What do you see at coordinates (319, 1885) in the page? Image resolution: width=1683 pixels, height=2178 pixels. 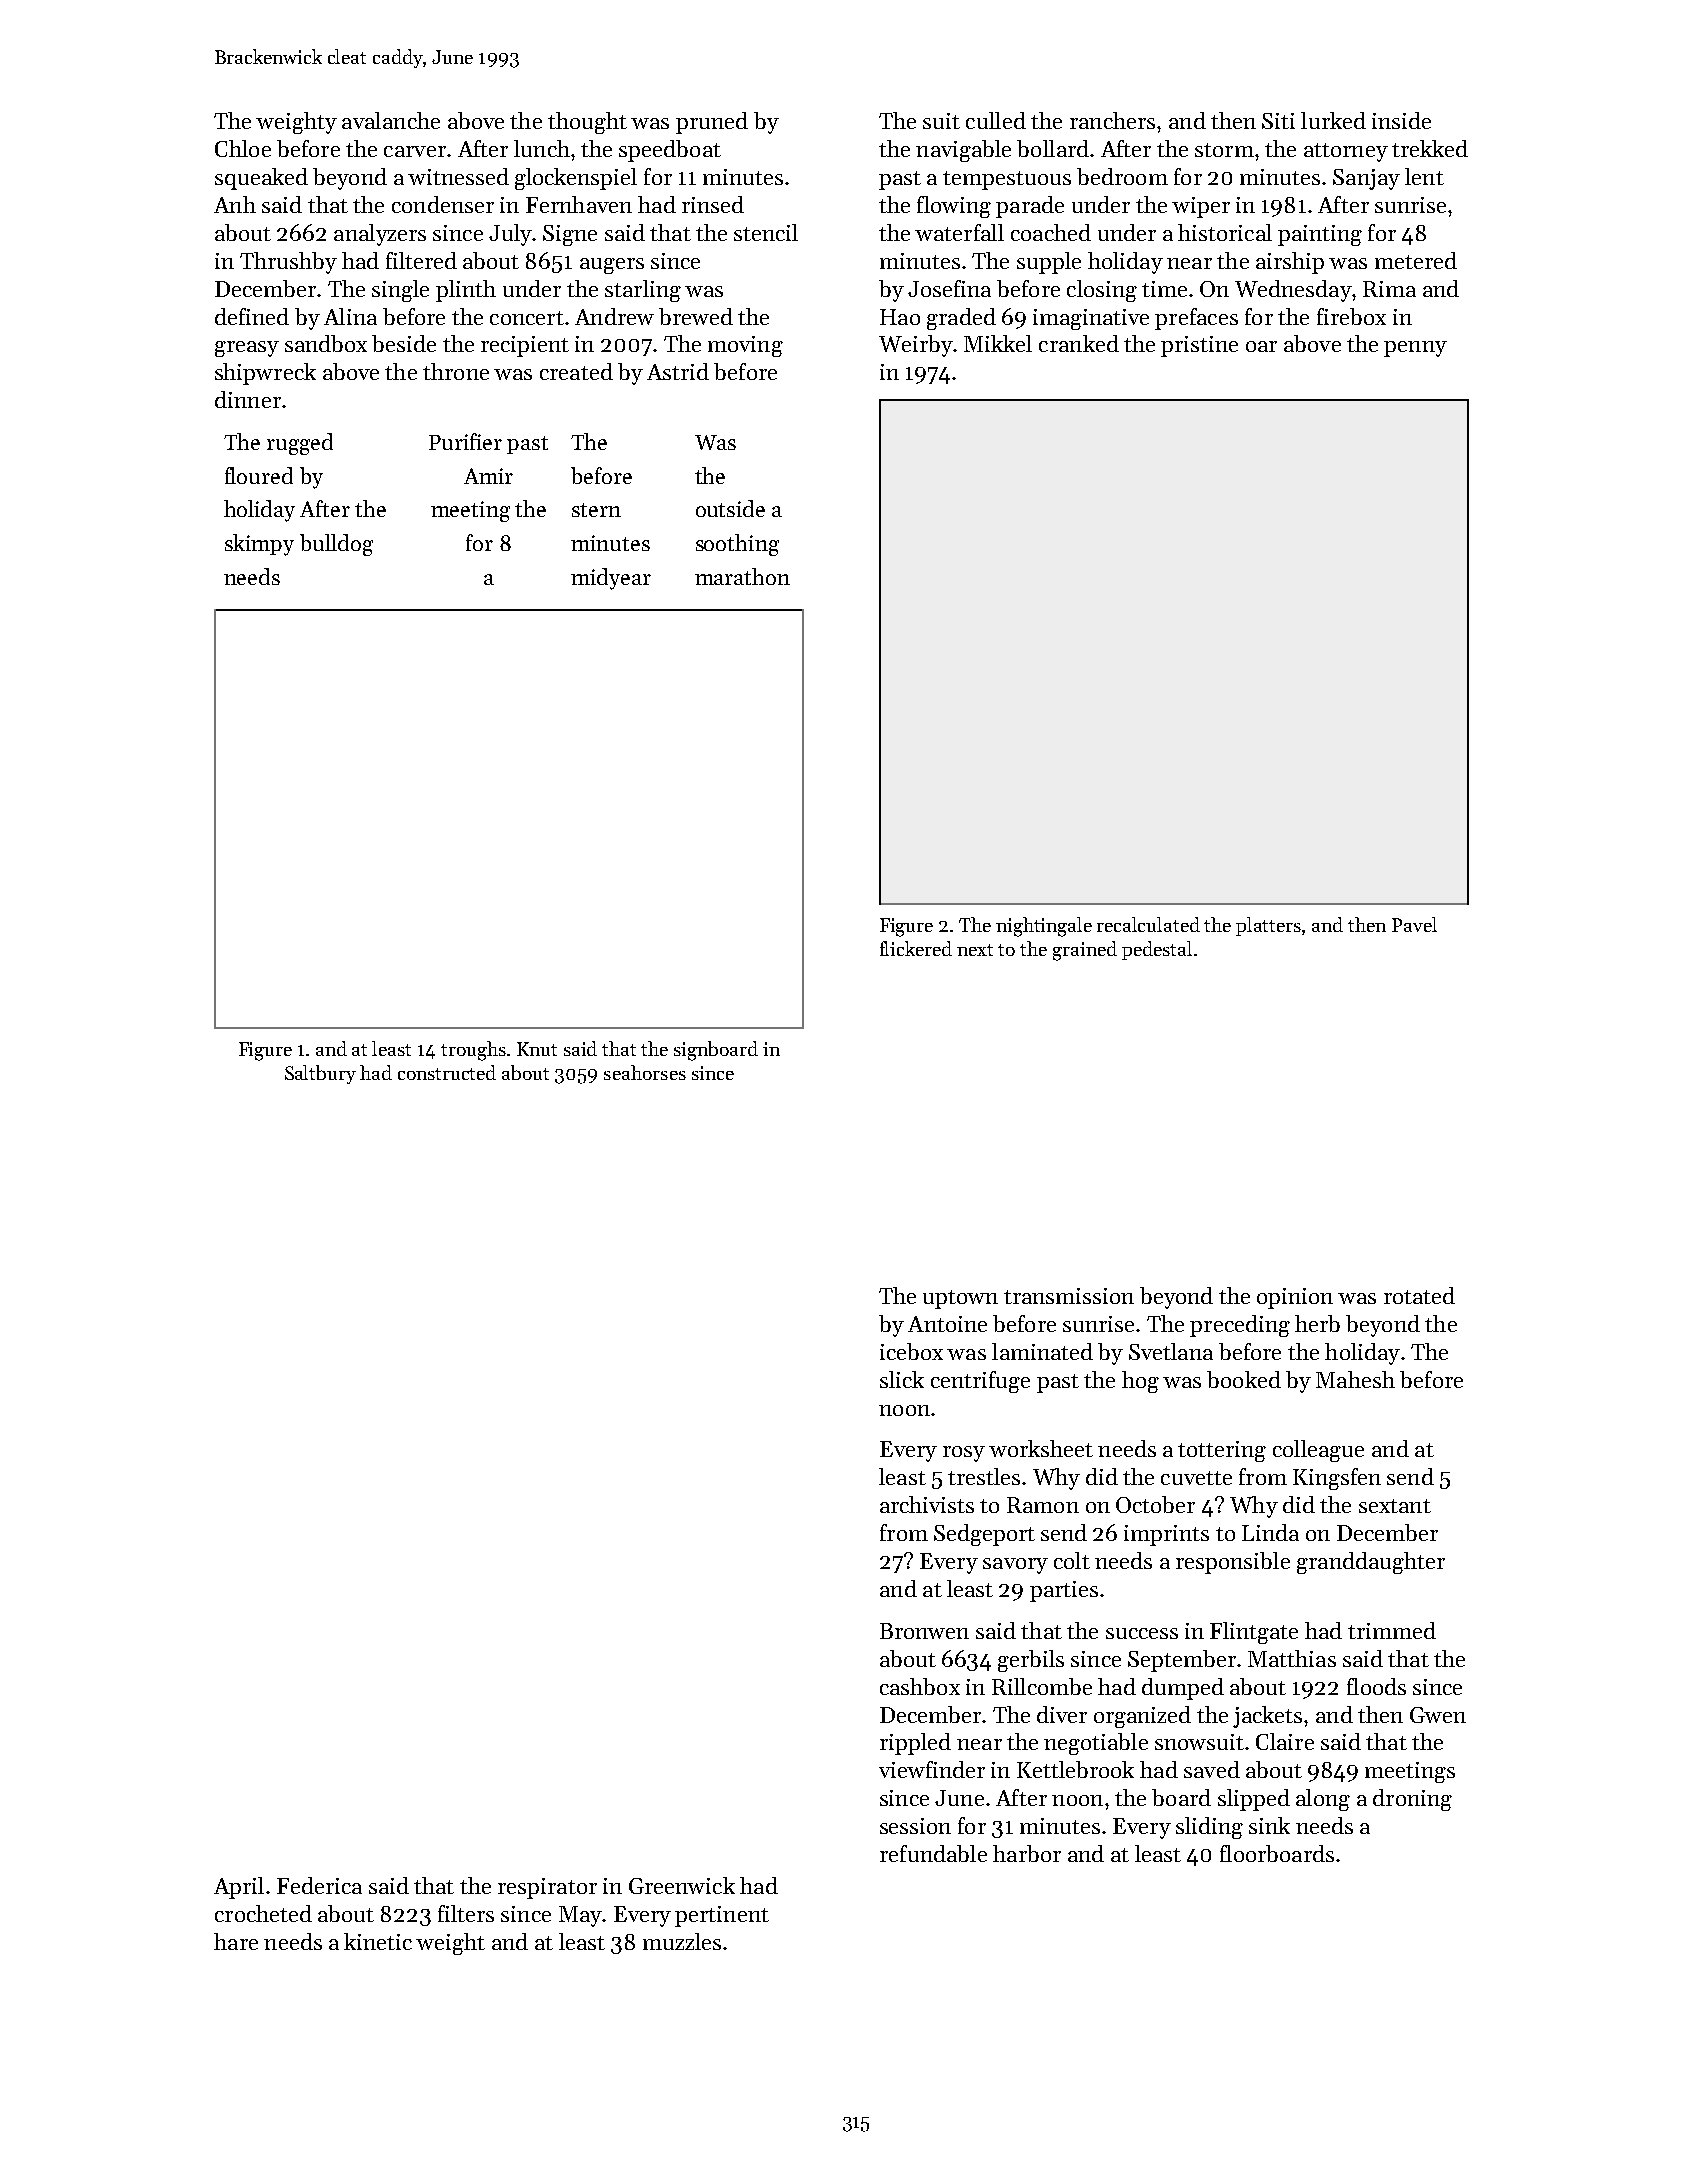 I see `Federica` at bounding box center [319, 1885].
